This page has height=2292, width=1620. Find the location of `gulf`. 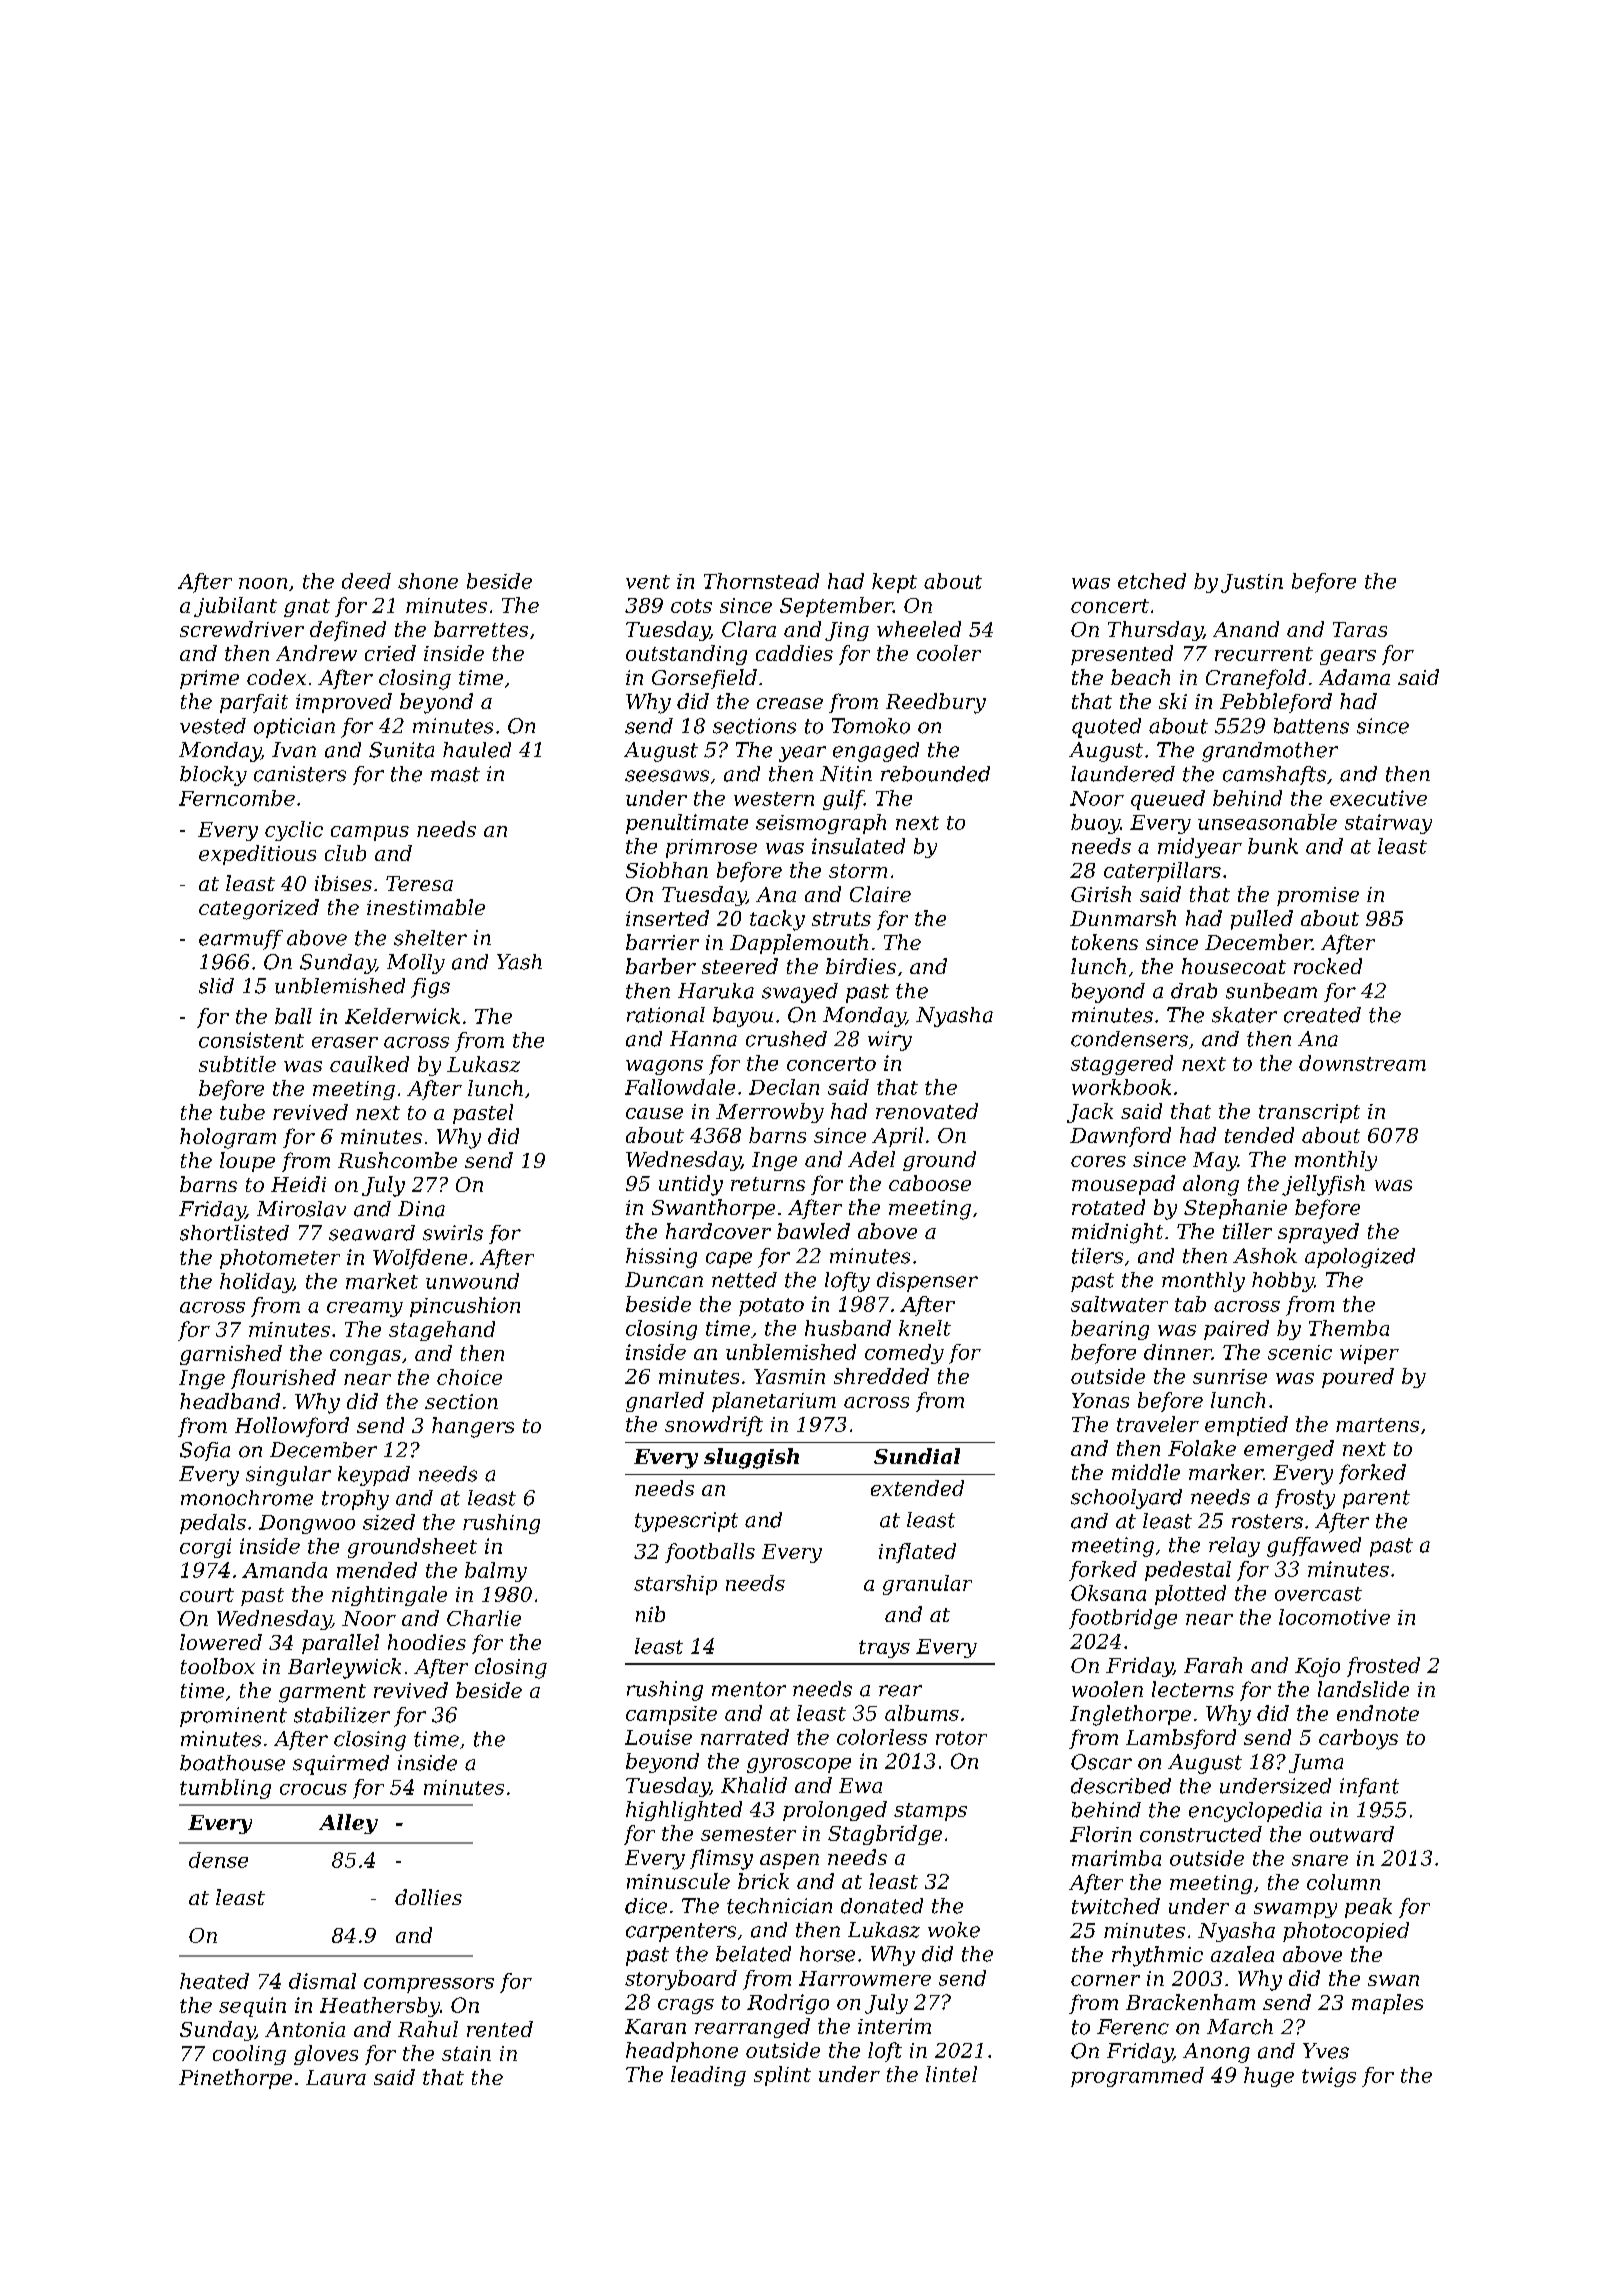

gulf is located at coordinates (843, 800).
